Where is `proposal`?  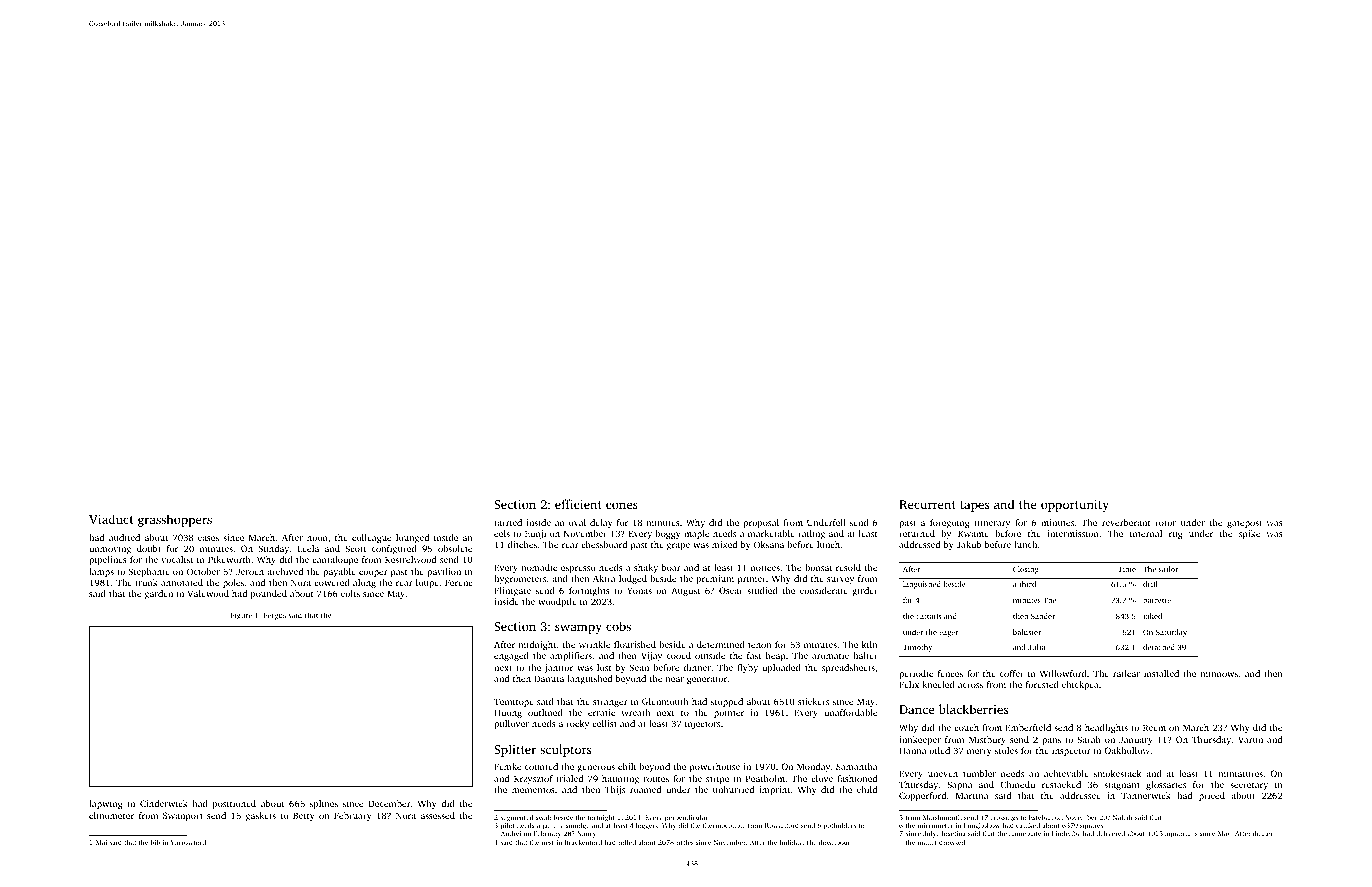 proposal is located at coordinates (761, 523).
